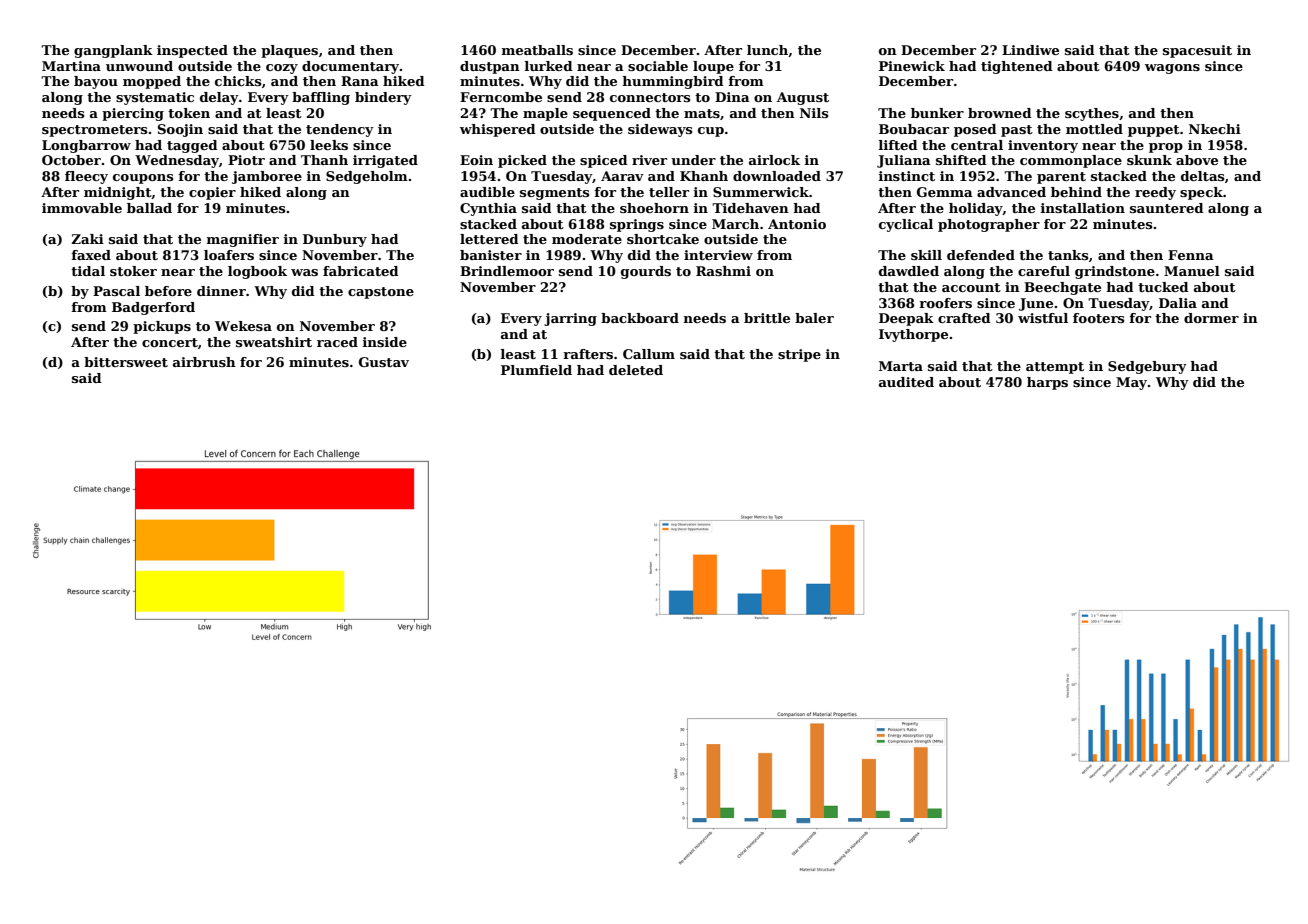 The image size is (1308, 924). I want to click on loafers, so click(229, 255).
